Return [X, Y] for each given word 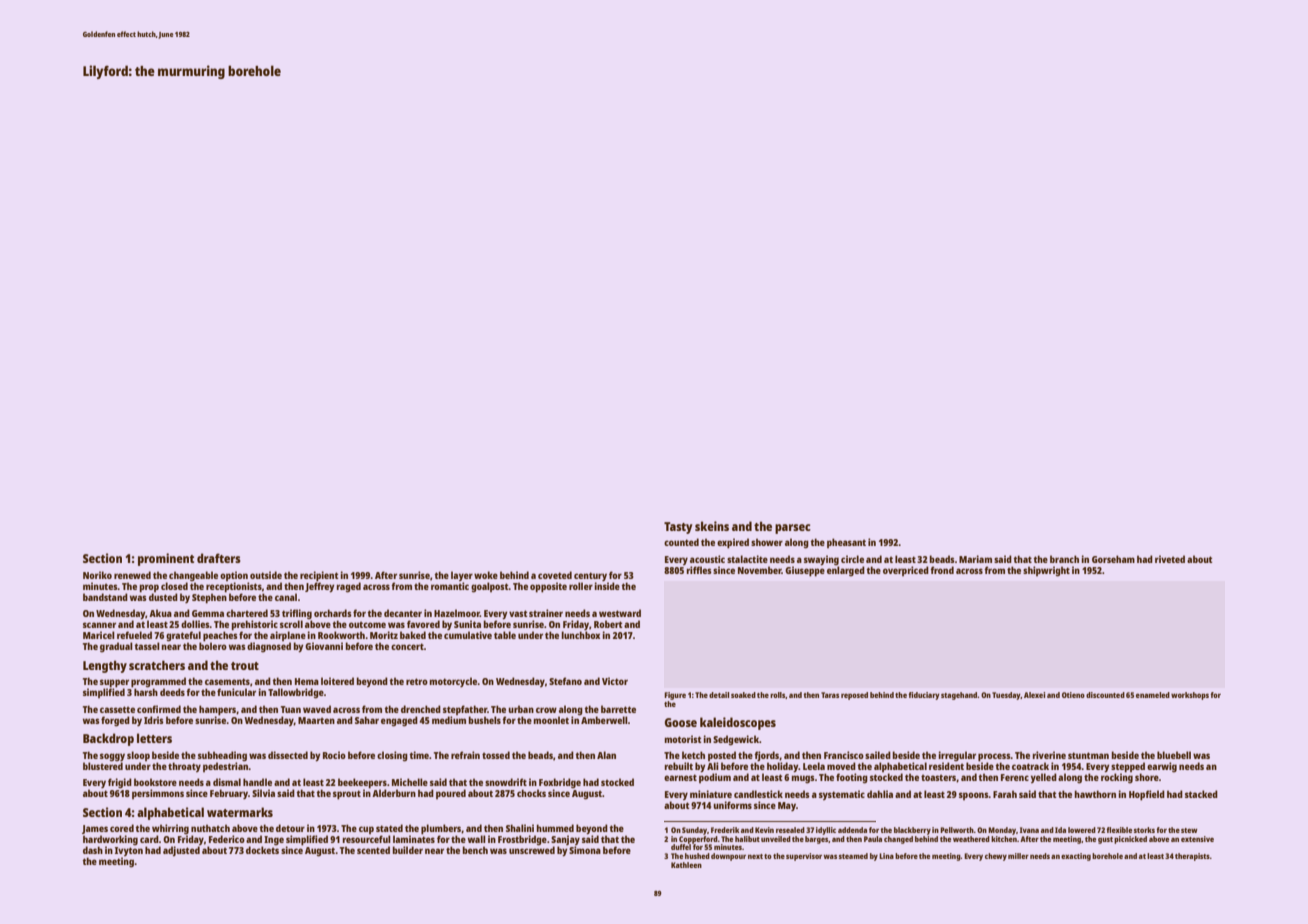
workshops [1190, 696]
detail [719, 695]
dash [93, 850]
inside [607, 586]
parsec [793, 529]
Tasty [678, 528]
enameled [1153, 695]
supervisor [804, 857]
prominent [166, 559]
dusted [163, 597]
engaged [399, 721]
